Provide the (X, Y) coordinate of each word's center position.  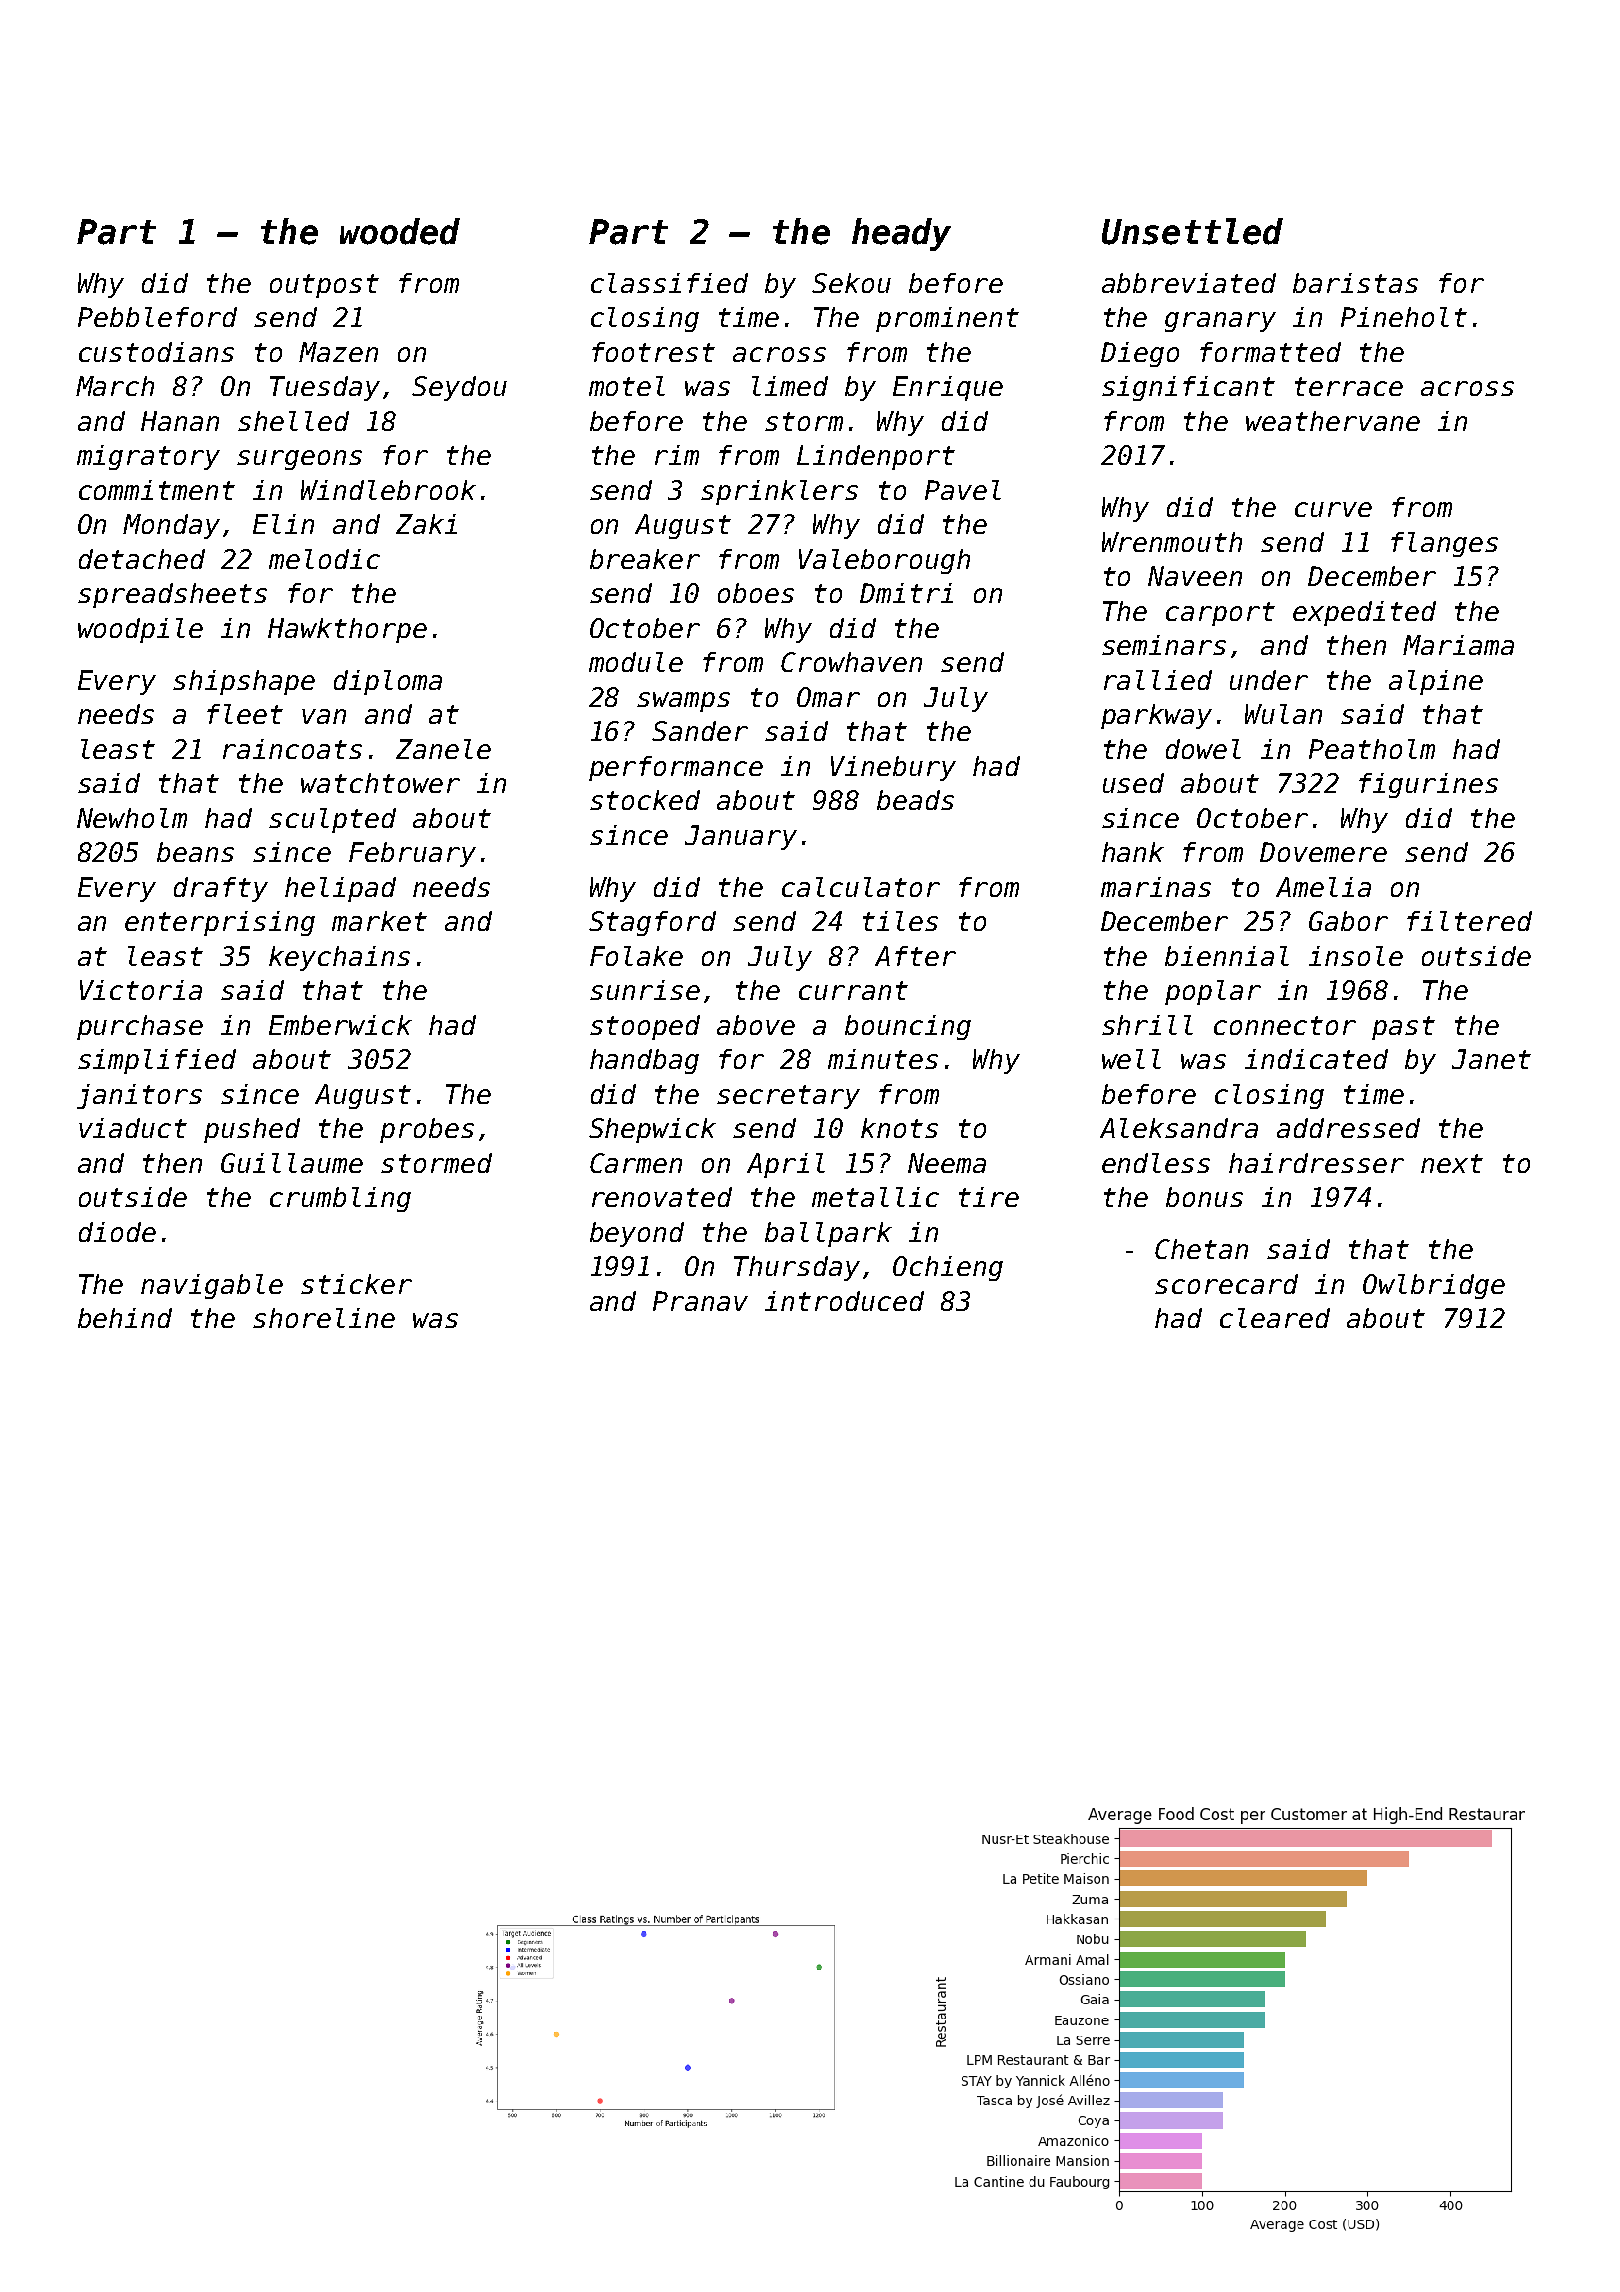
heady (901, 234)
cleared (1275, 1318)
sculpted (332, 820)
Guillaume (292, 1163)
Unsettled (1192, 231)
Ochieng (948, 1268)
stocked (645, 800)
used (1133, 783)
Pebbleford (157, 317)
